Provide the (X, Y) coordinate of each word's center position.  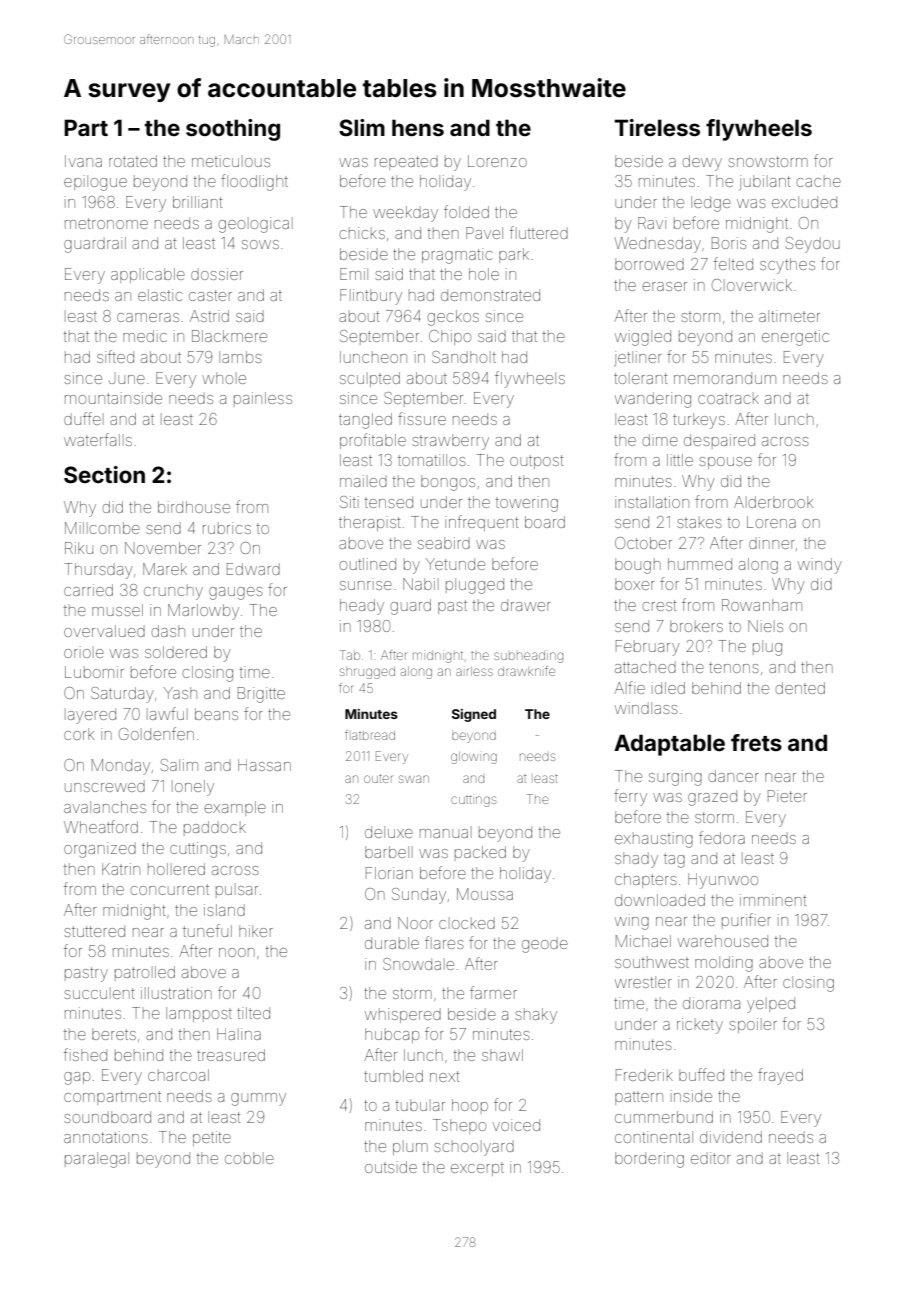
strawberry (450, 442)
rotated (133, 161)
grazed (712, 798)
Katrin (121, 869)
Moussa (485, 894)
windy (820, 566)
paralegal (97, 1160)
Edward (253, 569)
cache (819, 181)
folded (466, 211)
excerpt (477, 1169)
